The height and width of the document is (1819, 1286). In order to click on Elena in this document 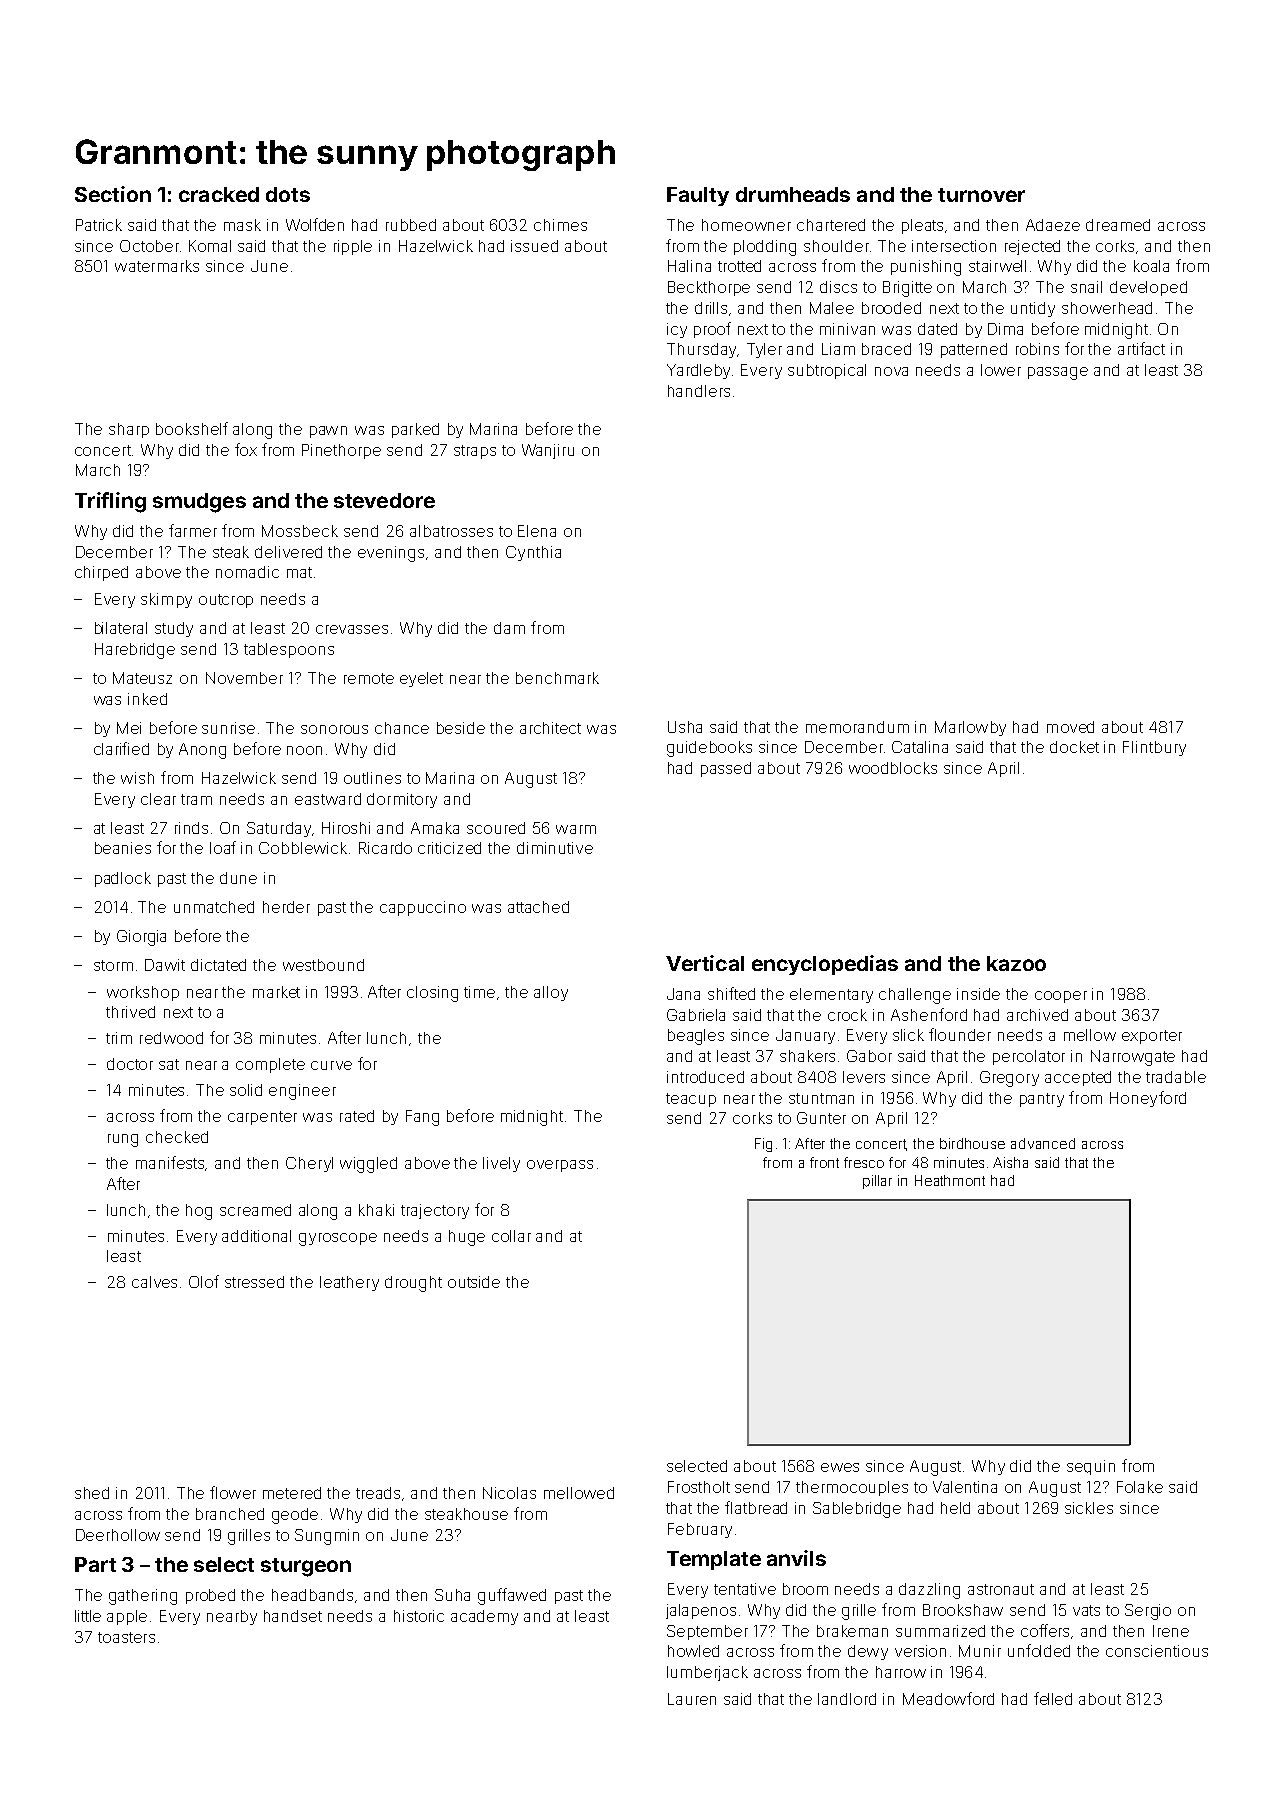, I will do `click(537, 531)`.
